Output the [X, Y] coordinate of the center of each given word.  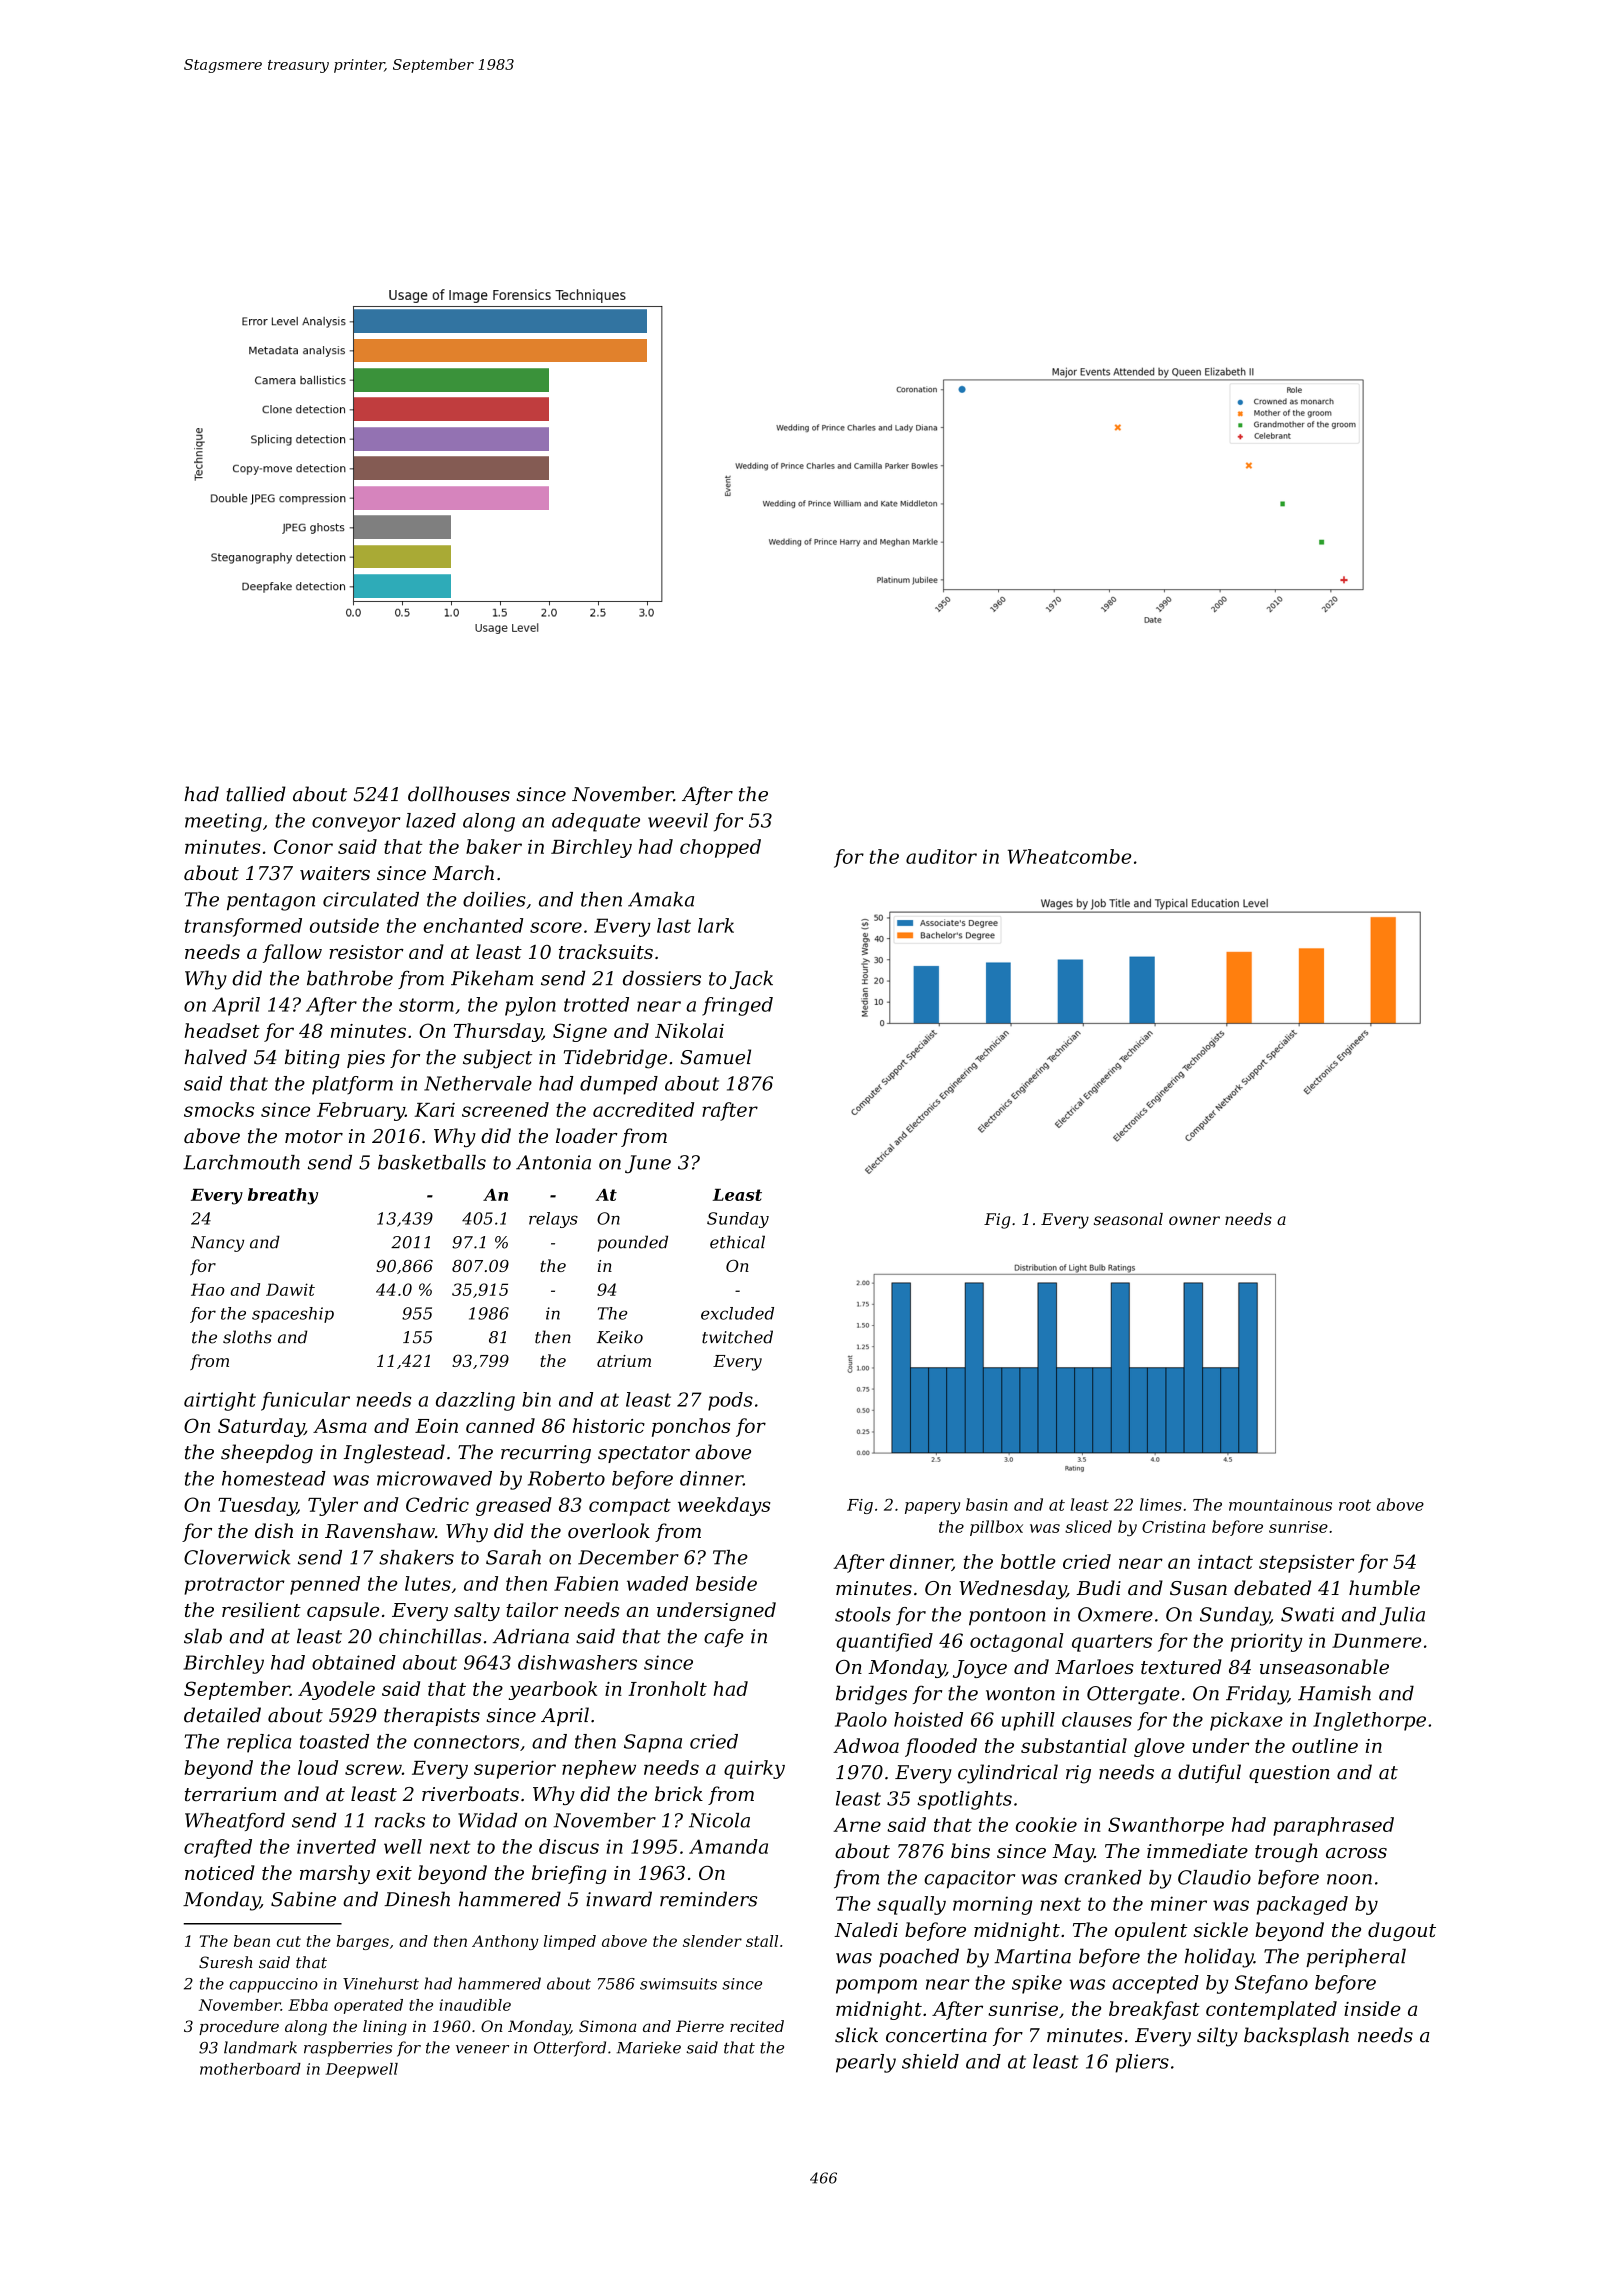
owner [1194, 1220]
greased [514, 1506]
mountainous [1280, 1505]
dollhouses [459, 794]
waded [657, 1583]
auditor [941, 856]
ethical [737, 1242]
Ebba [308, 2005]
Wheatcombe [1069, 856]
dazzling [475, 1401]
